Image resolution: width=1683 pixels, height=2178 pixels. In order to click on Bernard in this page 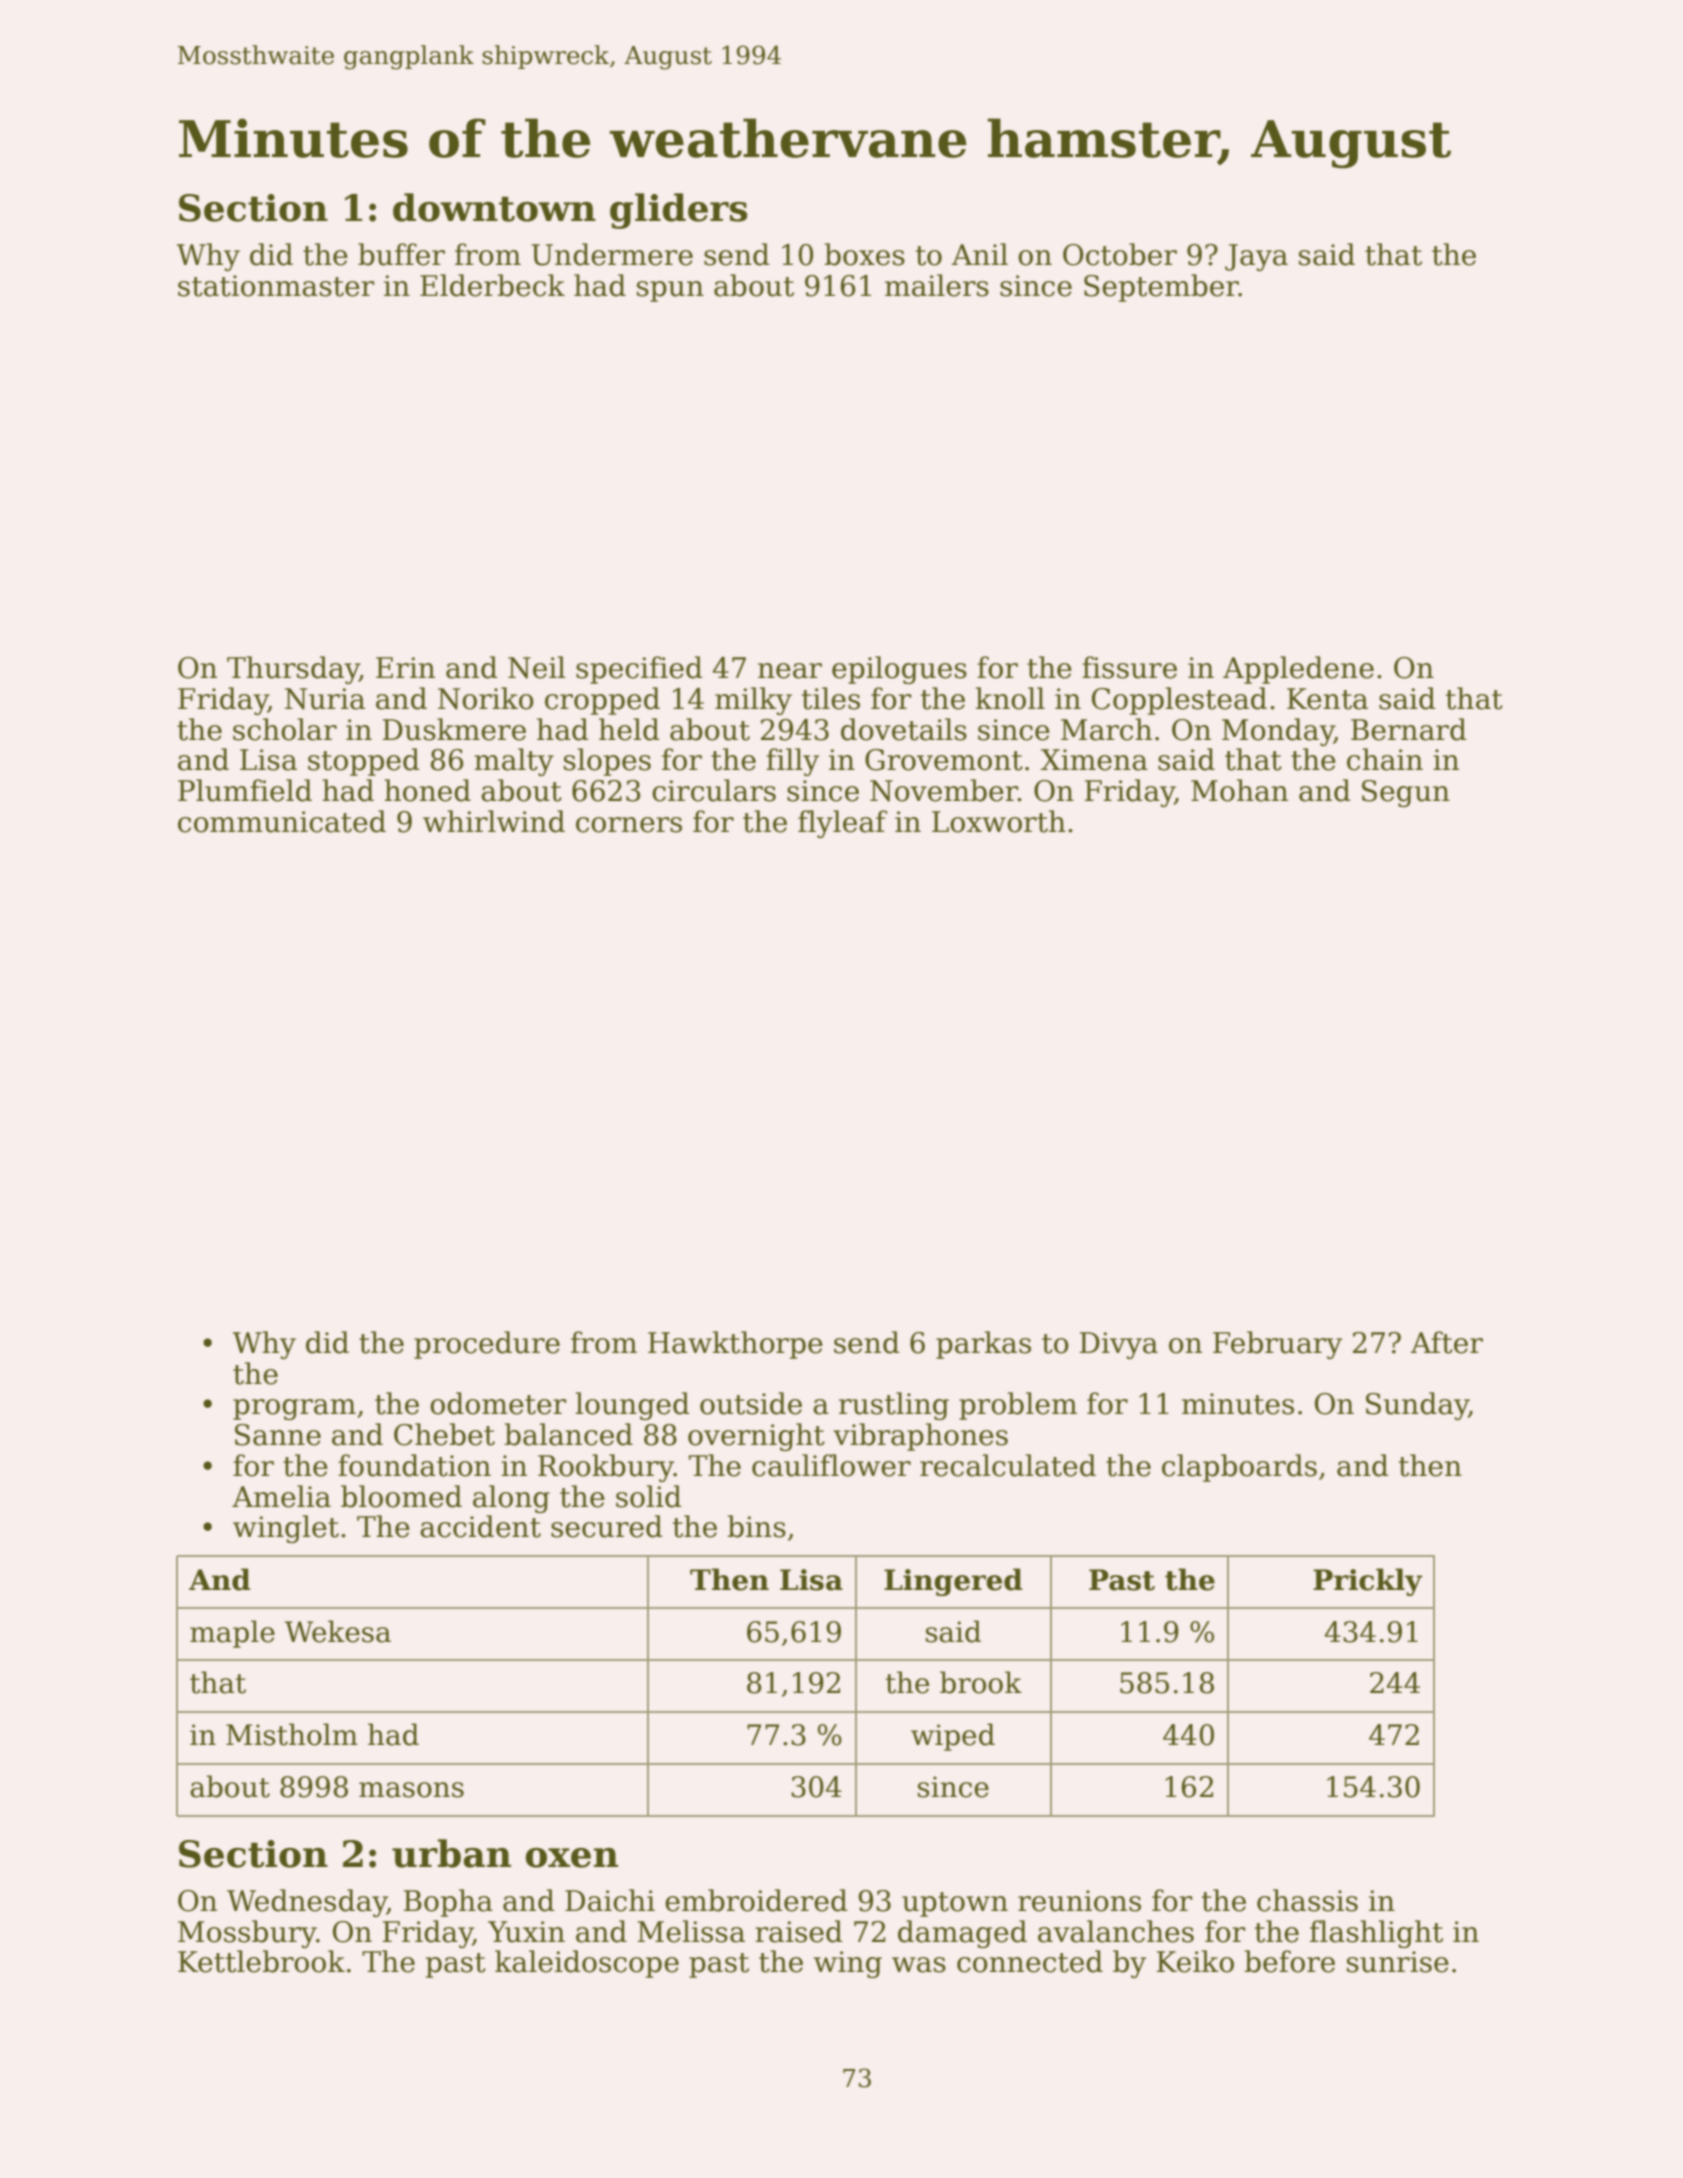, I will do `click(1409, 729)`.
